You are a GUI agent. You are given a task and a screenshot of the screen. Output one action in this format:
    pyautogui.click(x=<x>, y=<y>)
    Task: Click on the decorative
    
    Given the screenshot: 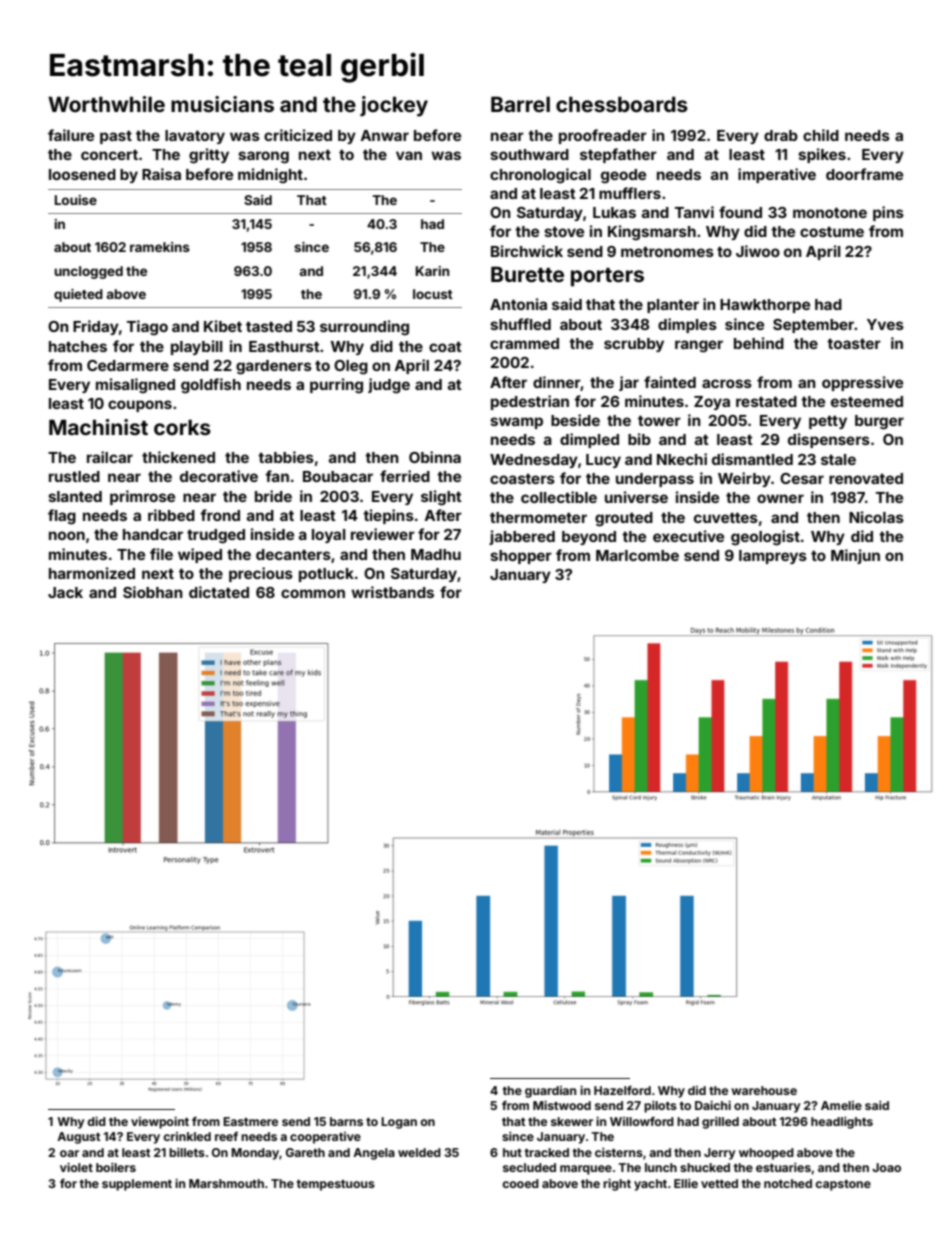 What is the action you would take?
    pyautogui.click(x=219, y=476)
